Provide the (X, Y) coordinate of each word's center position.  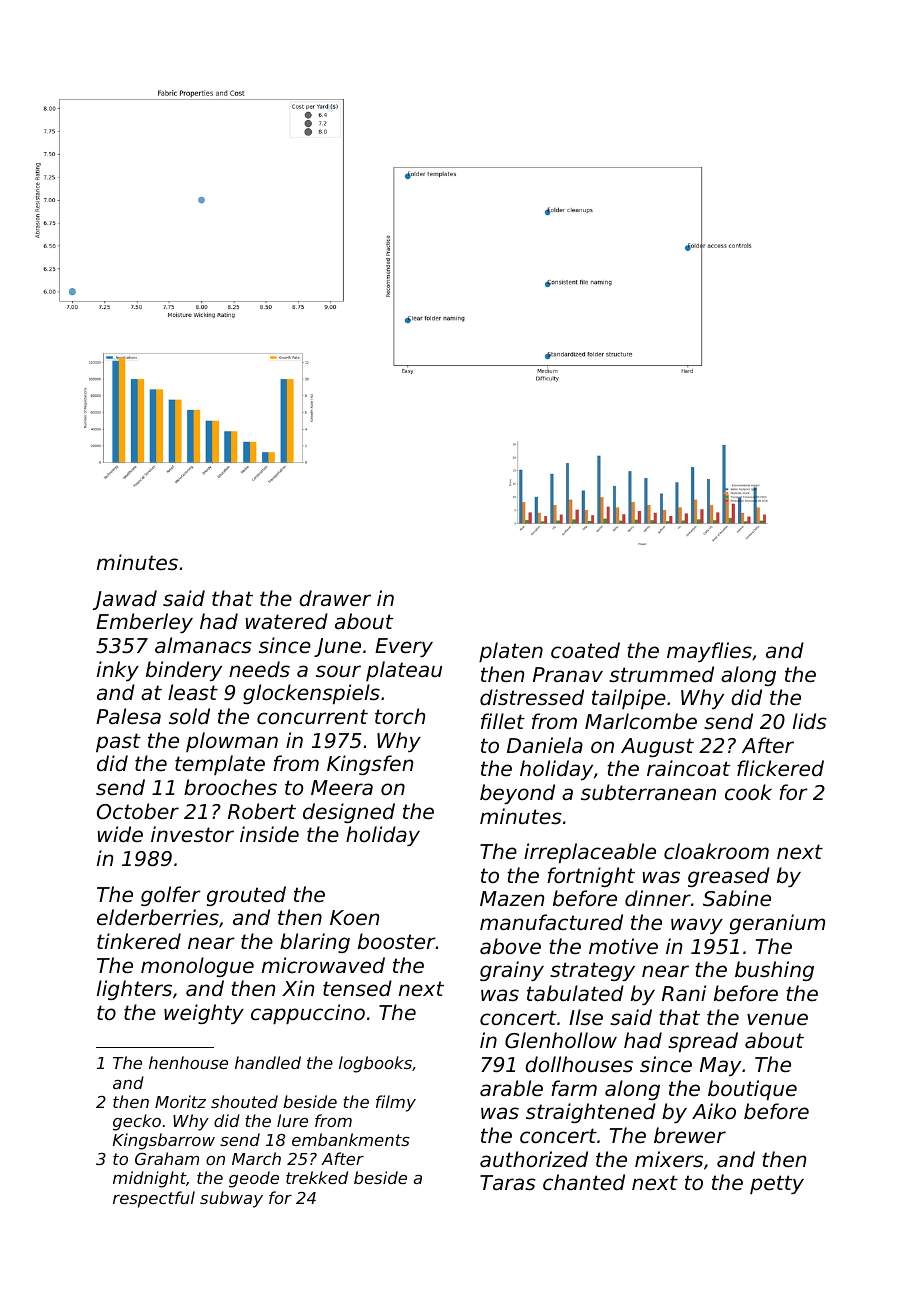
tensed (357, 988)
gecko (137, 1122)
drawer (335, 598)
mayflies (709, 652)
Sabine (737, 898)
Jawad (125, 600)
